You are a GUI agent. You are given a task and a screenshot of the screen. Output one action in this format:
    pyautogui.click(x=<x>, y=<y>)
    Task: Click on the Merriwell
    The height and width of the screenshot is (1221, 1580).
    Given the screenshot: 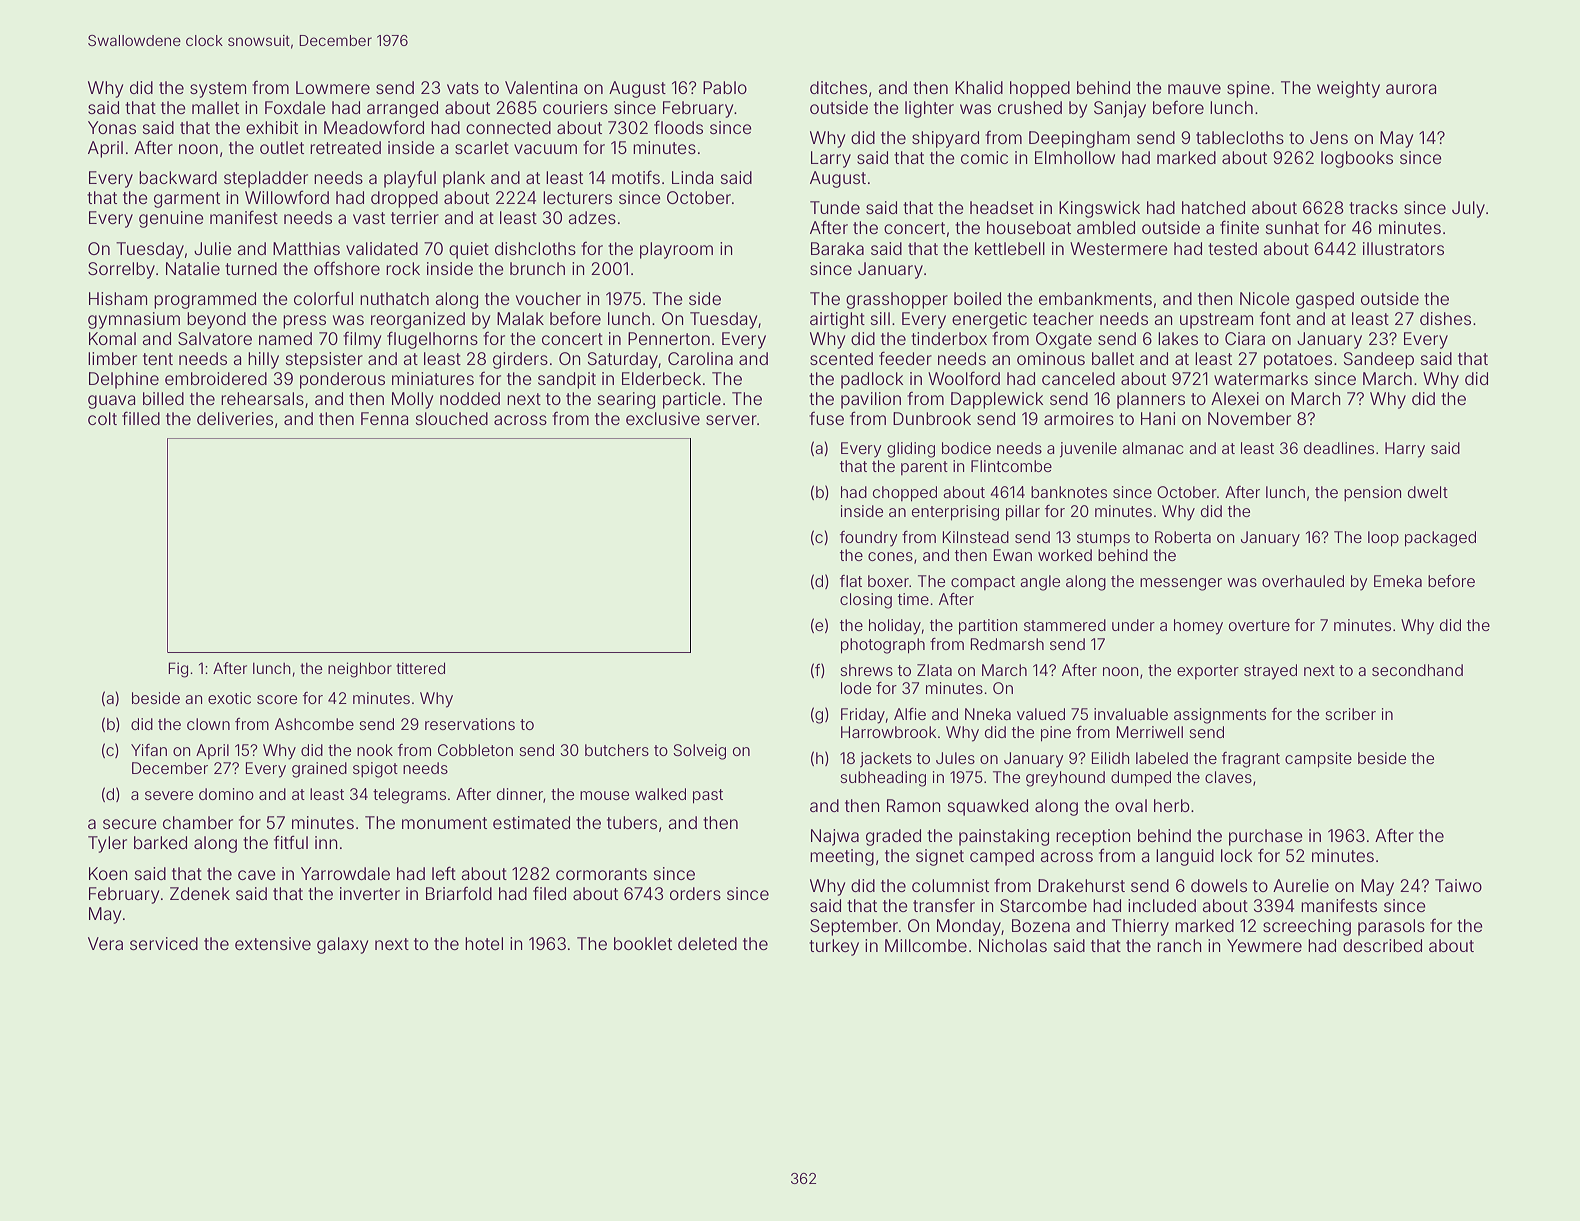 What is the action you would take?
    pyautogui.click(x=1150, y=732)
